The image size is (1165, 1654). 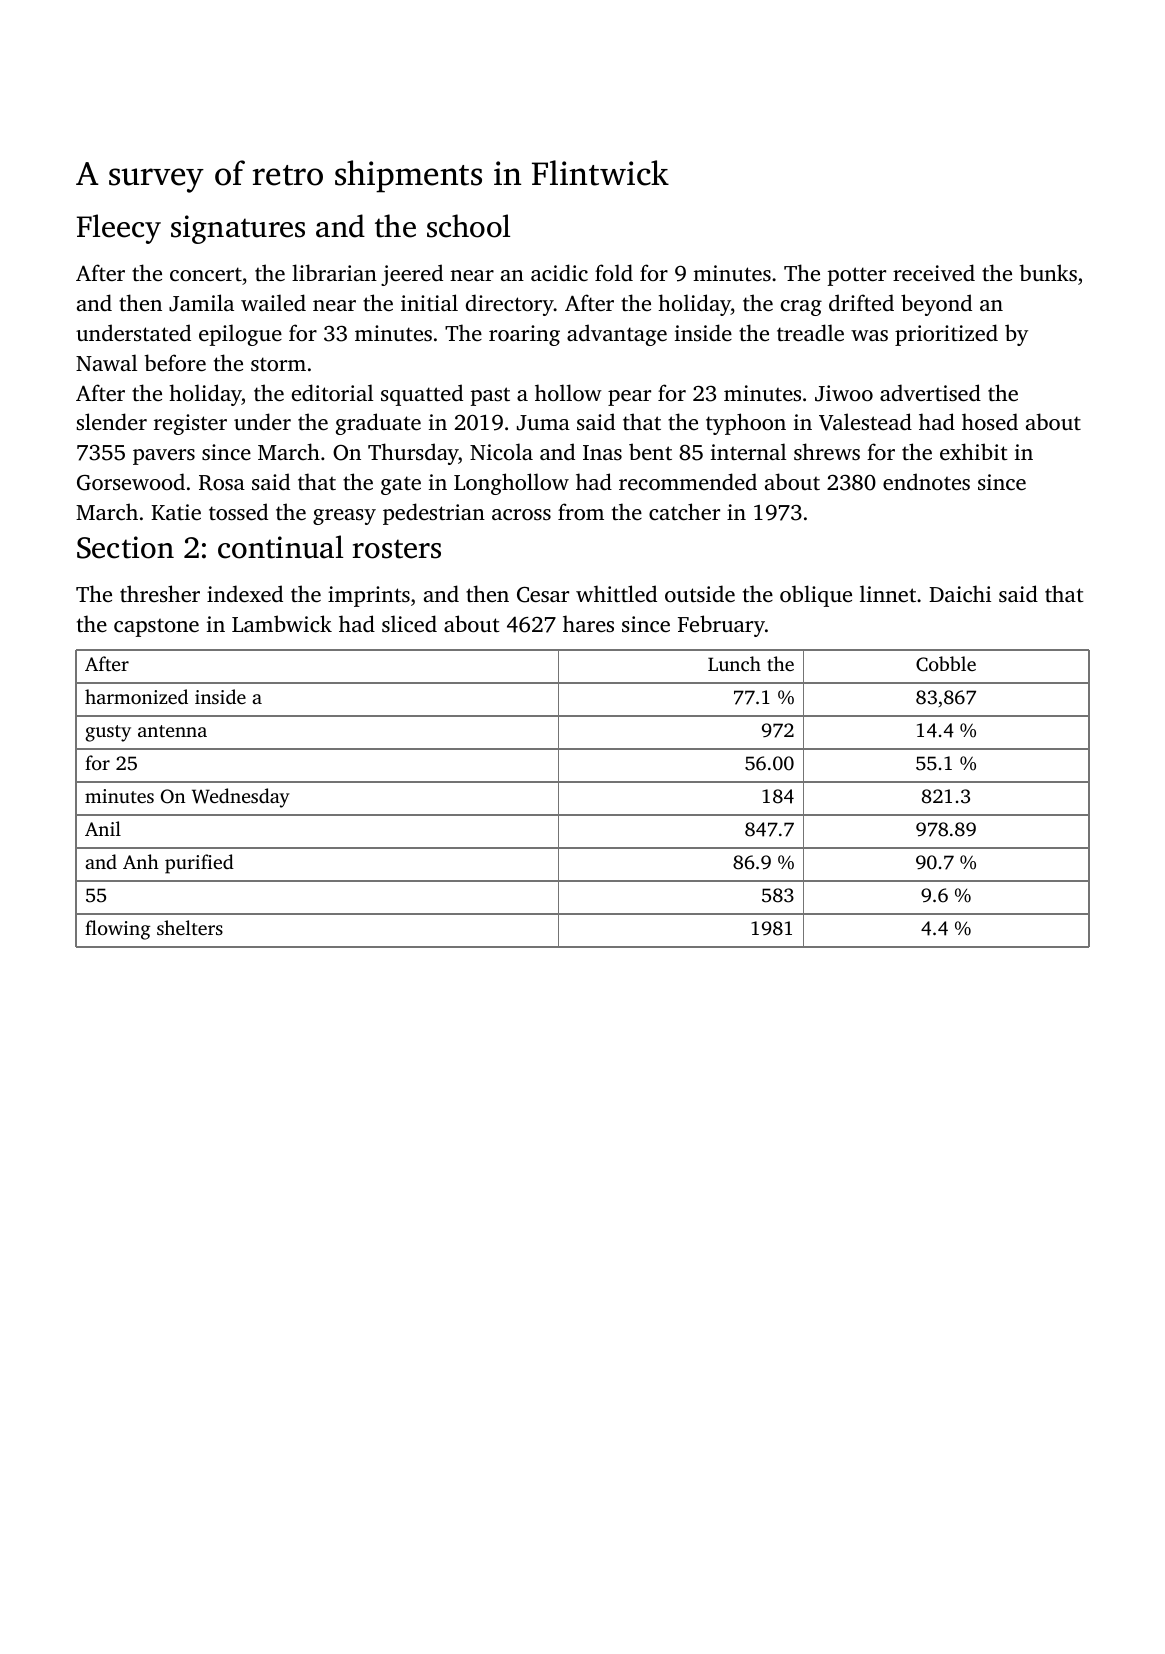 What do you see at coordinates (172, 731) in the document?
I see `antenna` at bounding box center [172, 731].
